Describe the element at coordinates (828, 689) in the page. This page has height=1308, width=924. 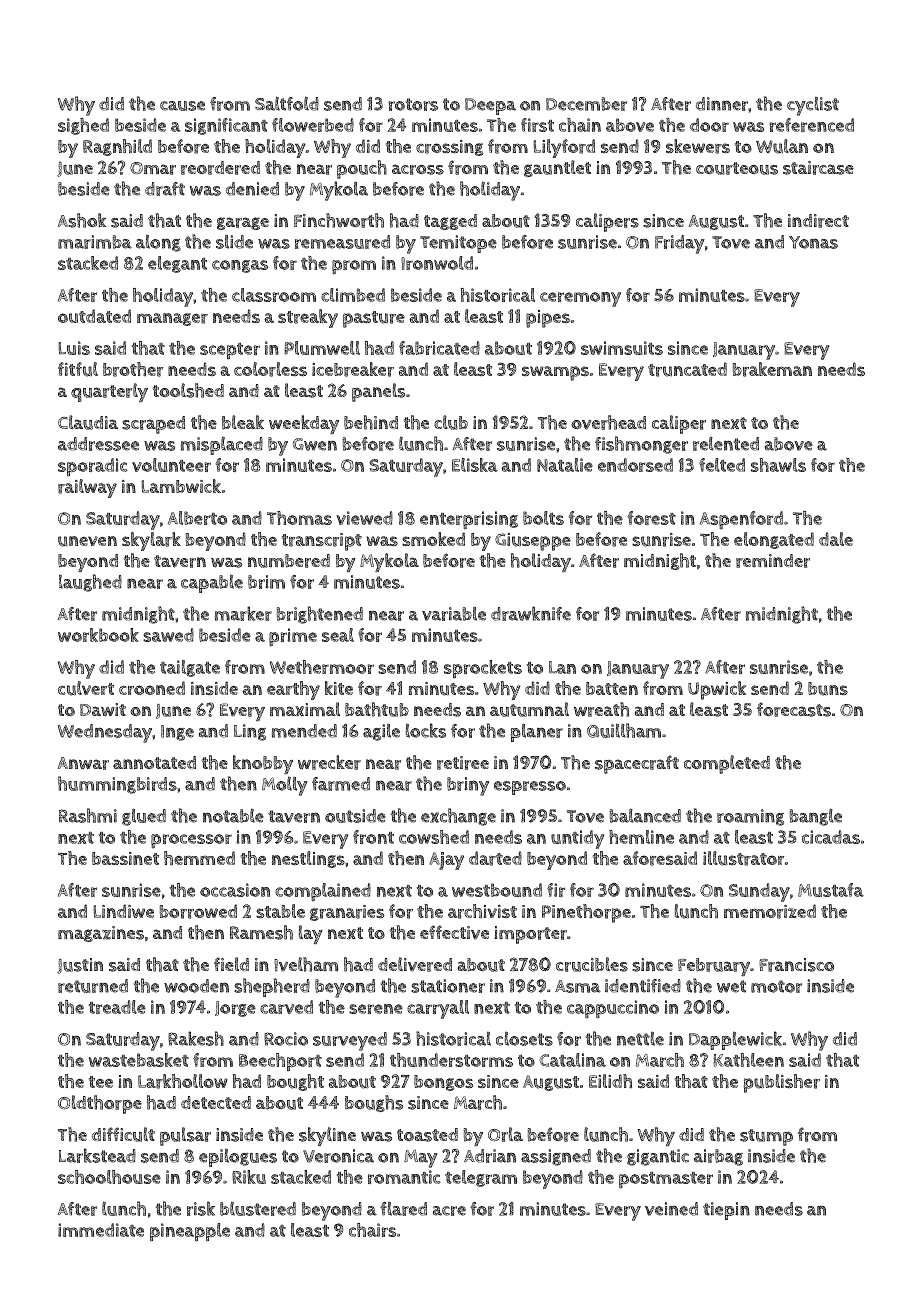
I see `buns` at that location.
